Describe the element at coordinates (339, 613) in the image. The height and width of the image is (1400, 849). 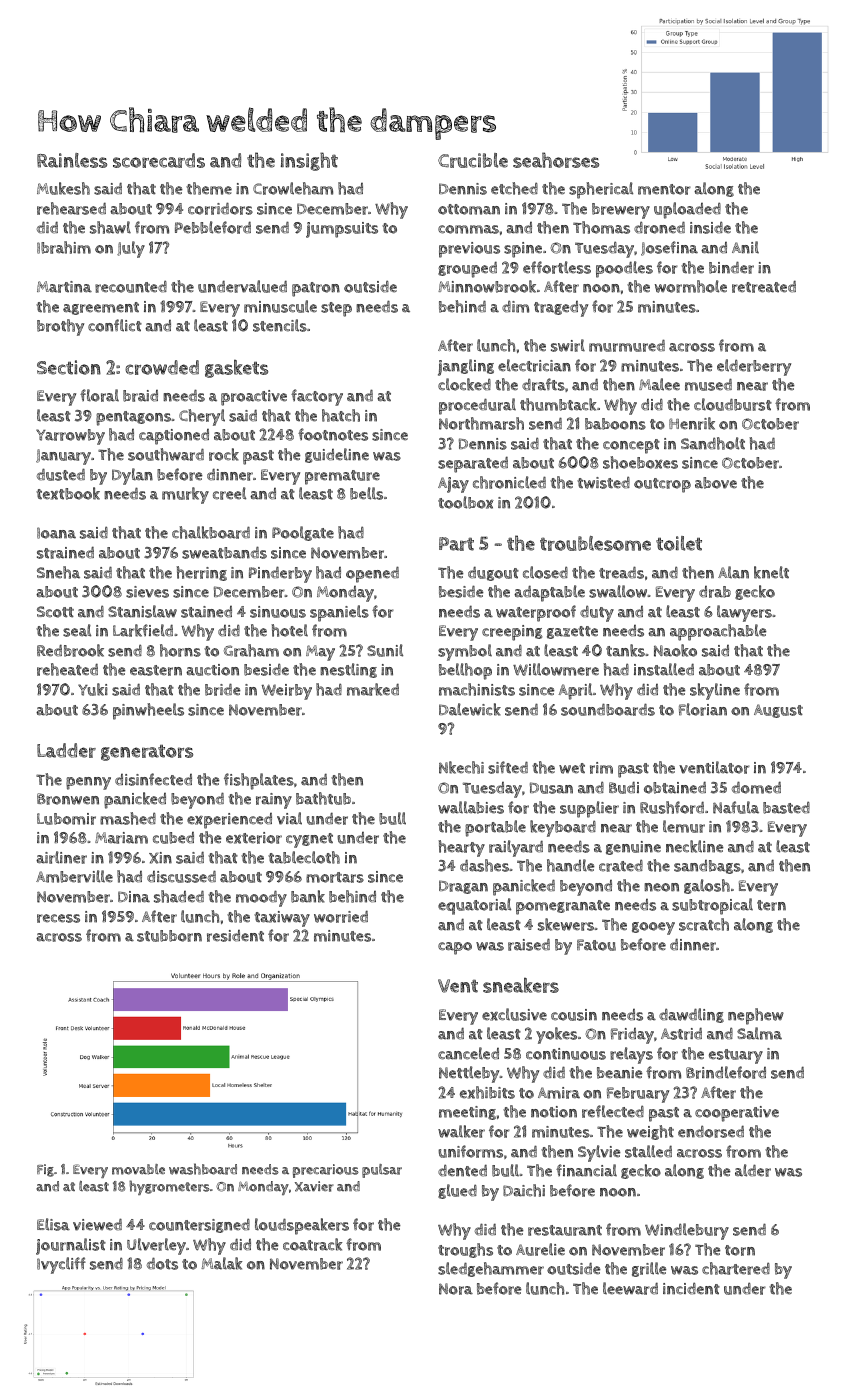
I see `spaniels` at that location.
